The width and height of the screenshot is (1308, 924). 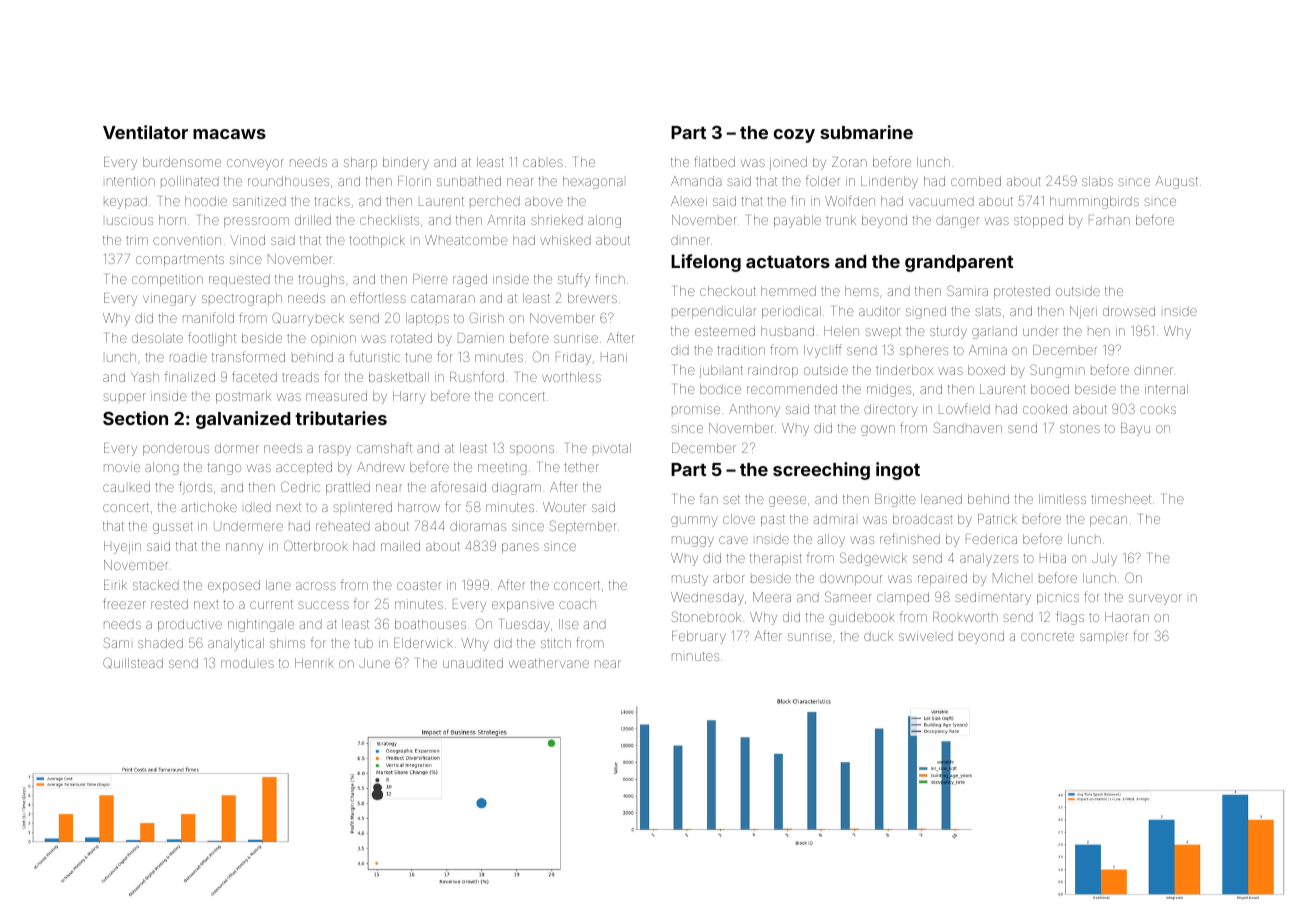 What do you see at coordinates (278, 585) in the screenshot?
I see `lane` at bounding box center [278, 585].
